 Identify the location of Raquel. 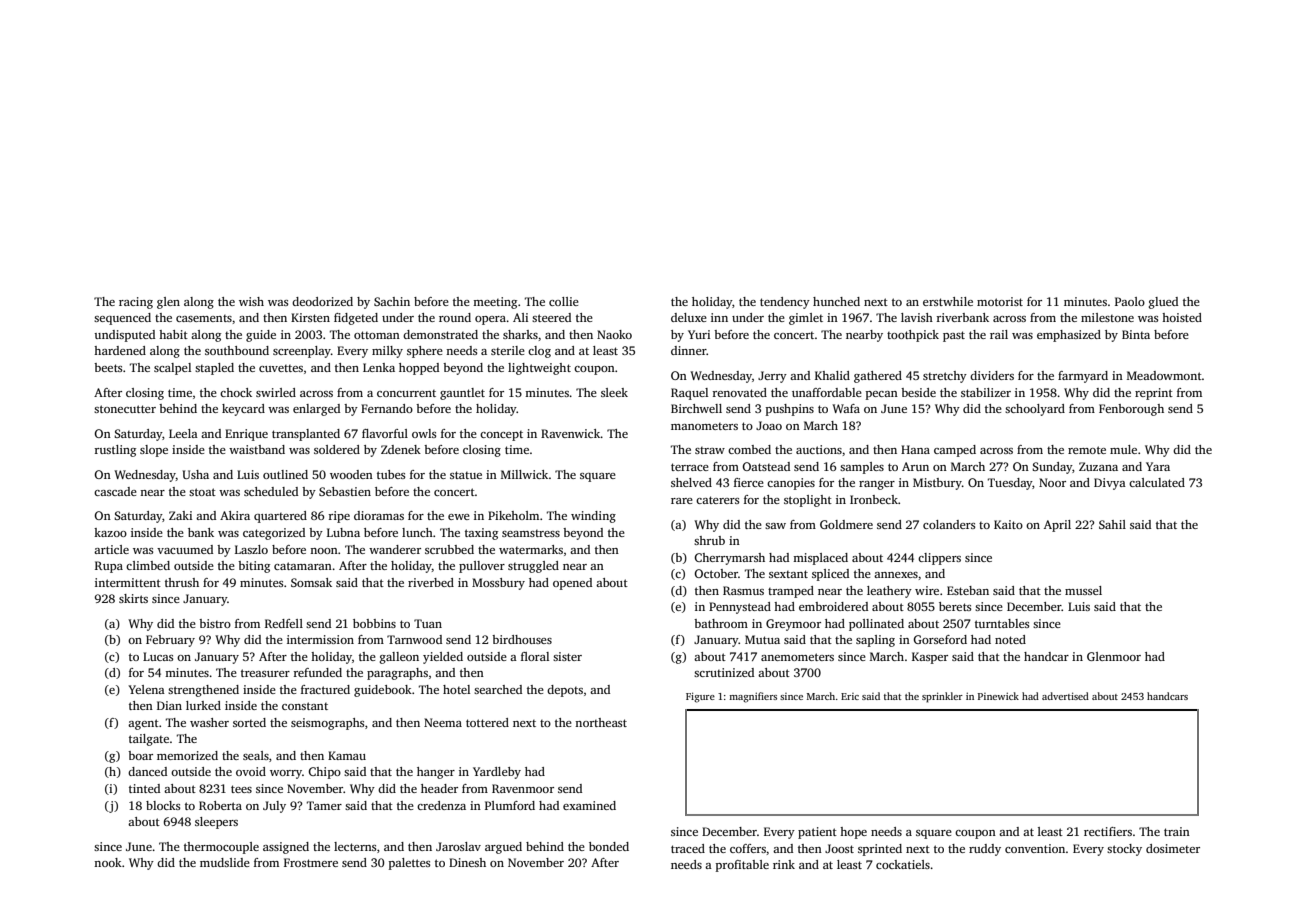
(689, 394).
